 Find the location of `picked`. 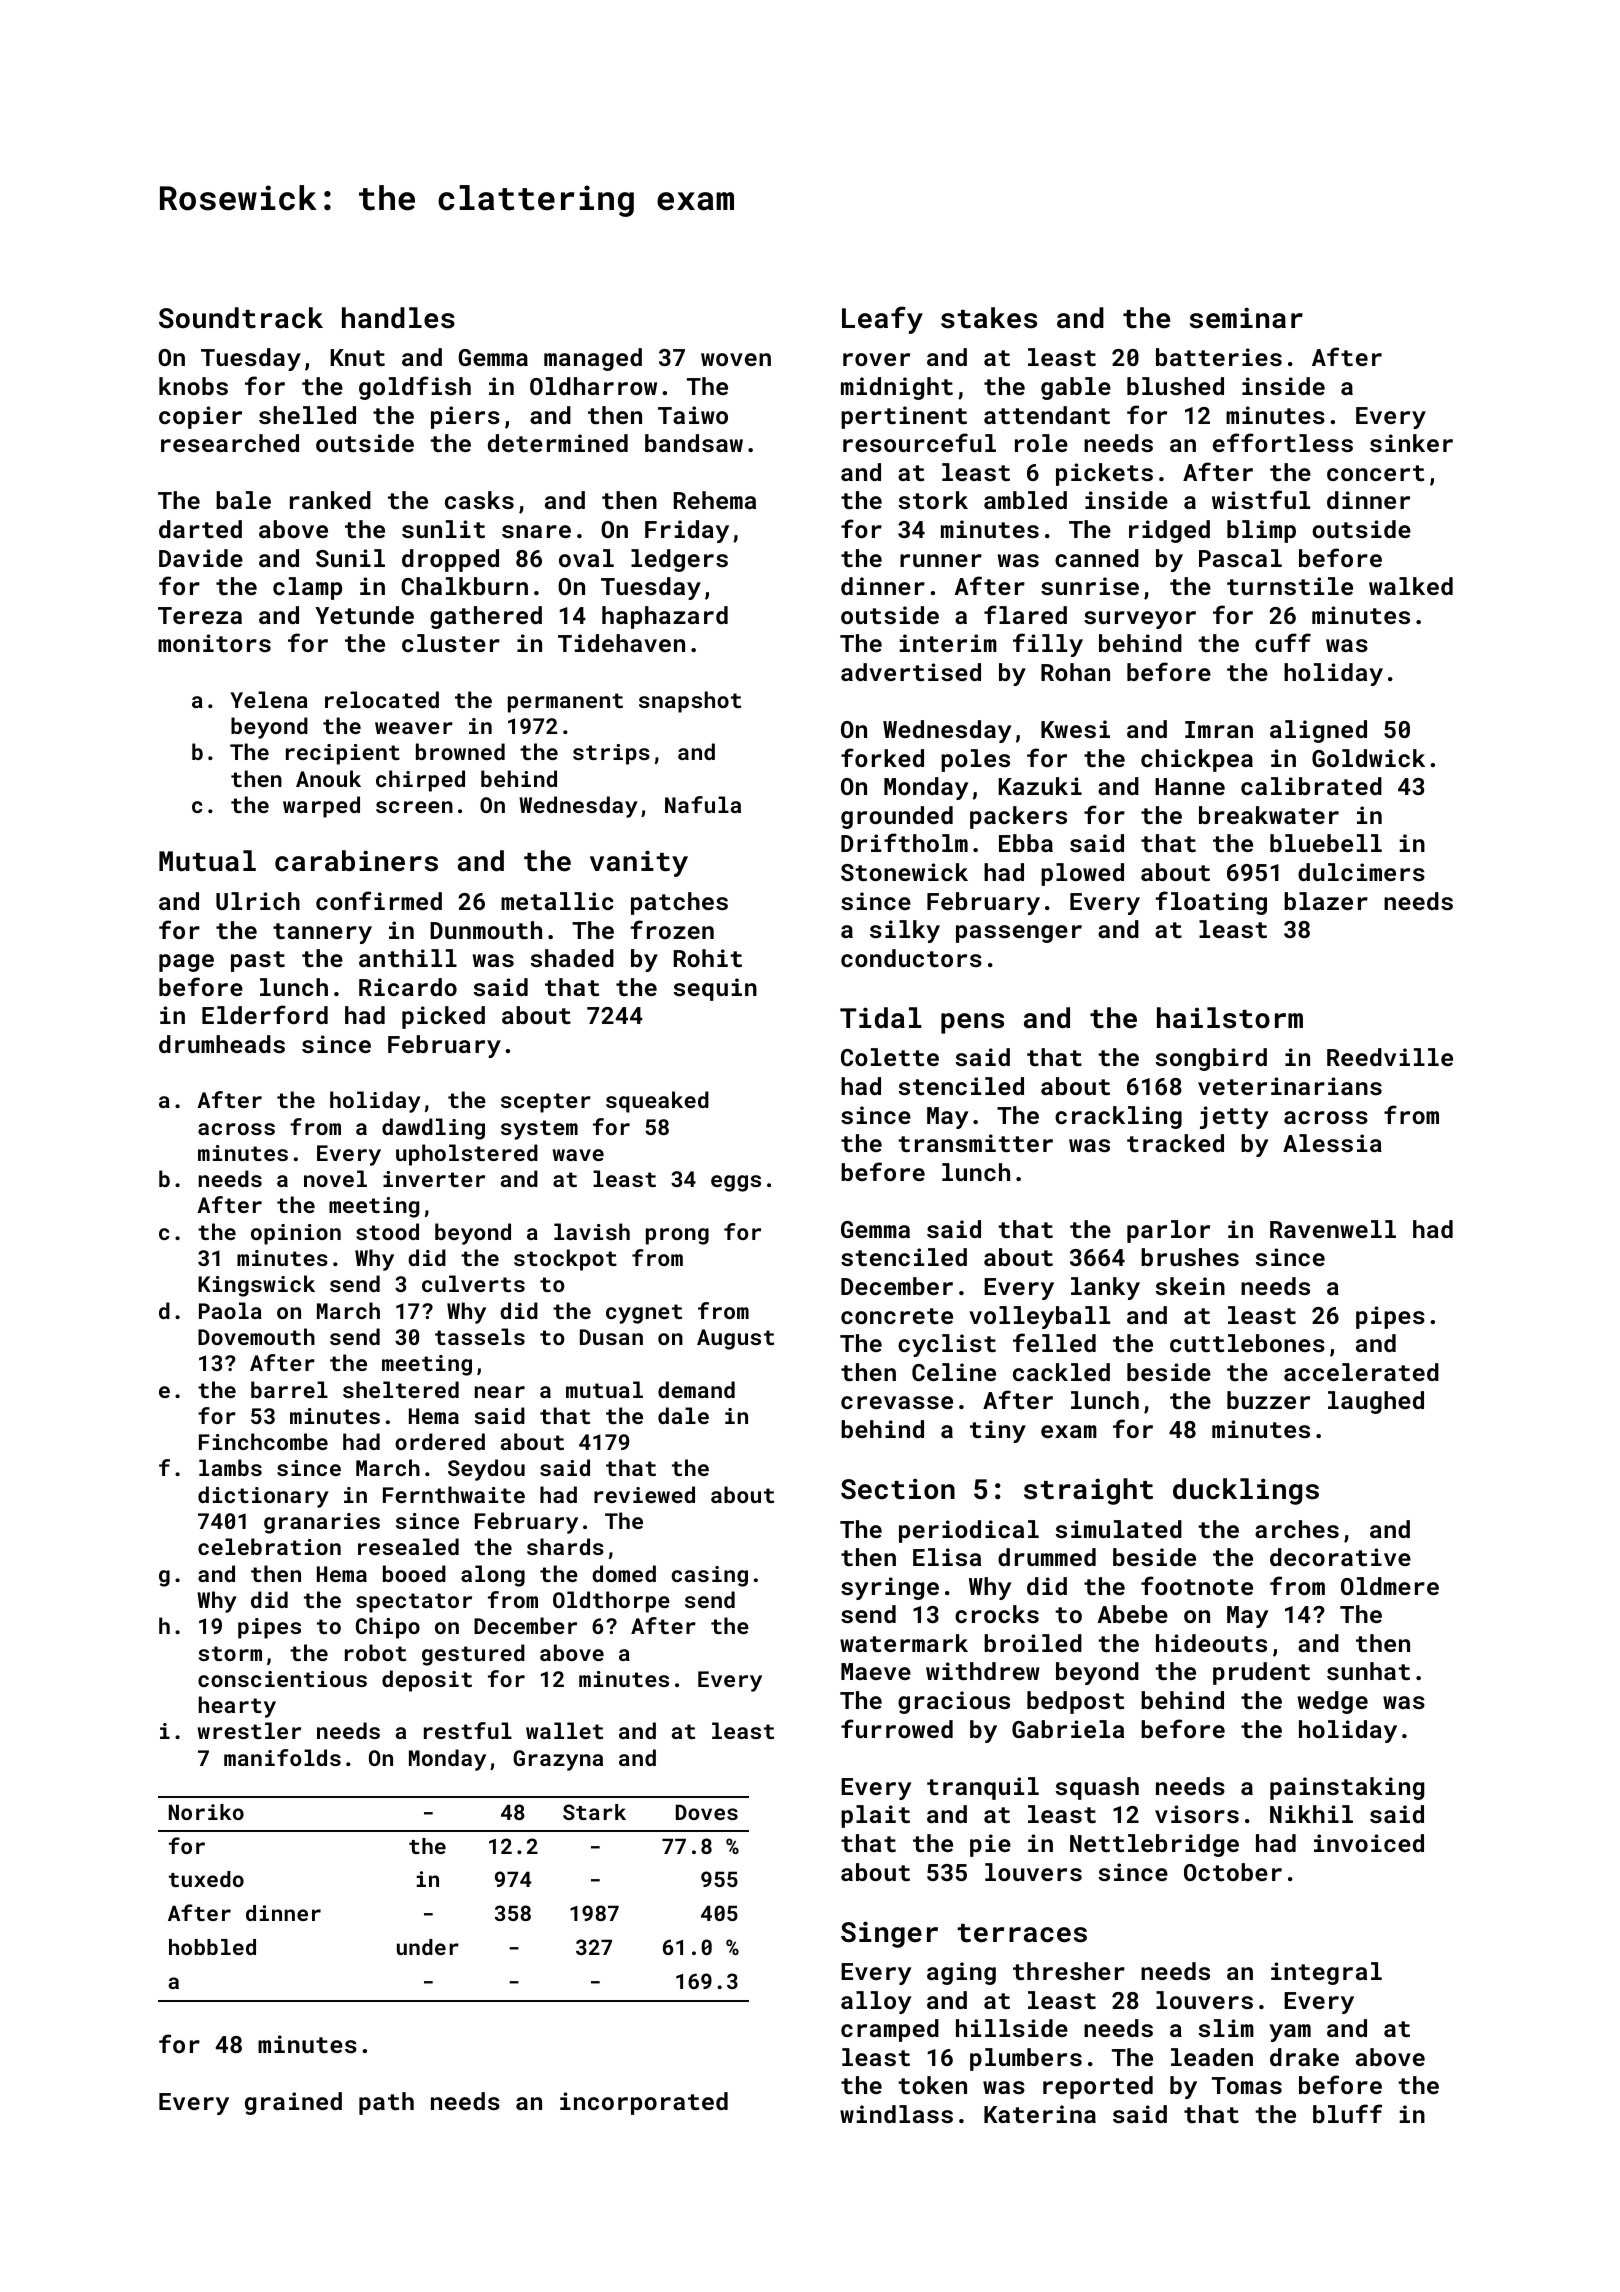

picked is located at coordinates (443, 1017).
